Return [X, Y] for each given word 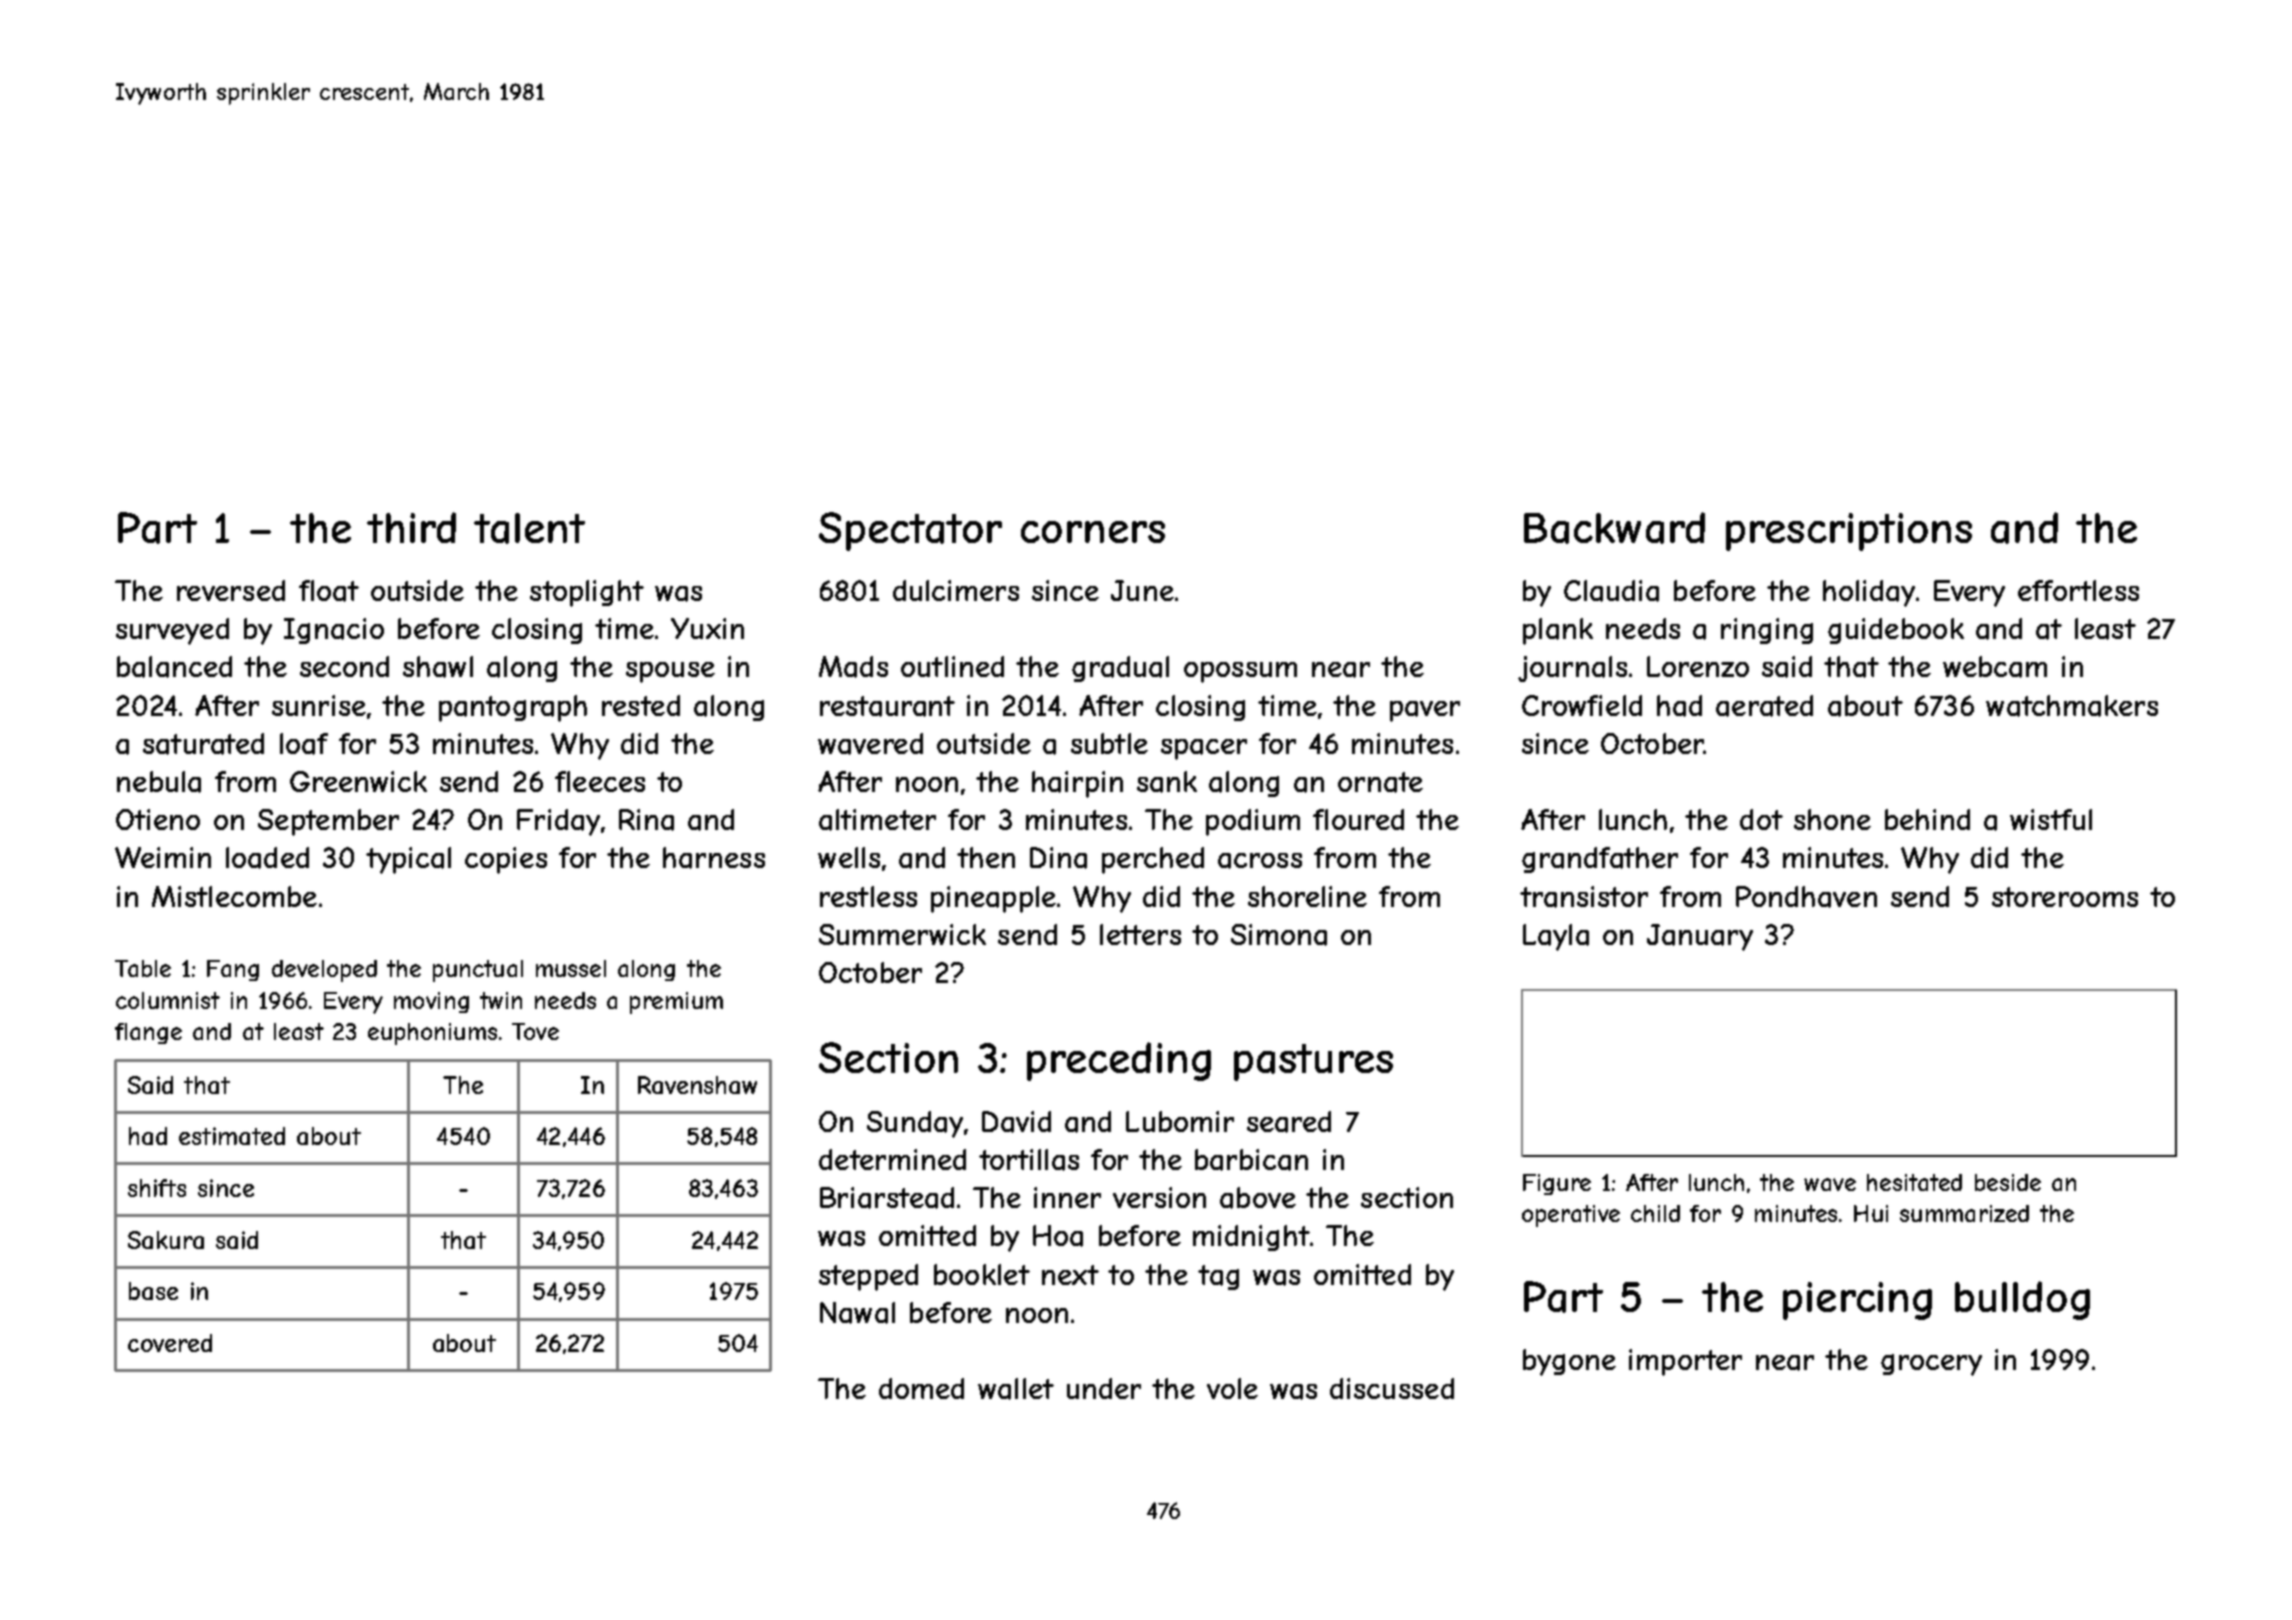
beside [2008, 1182]
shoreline [1307, 896]
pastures [1313, 1062]
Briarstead [887, 1198]
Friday [558, 822]
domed [921, 1388]
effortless [2078, 590]
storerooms [2065, 897]
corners [1093, 532]
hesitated [1914, 1182]
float [329, 591]
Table [143, 968]
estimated [232, 1136]
